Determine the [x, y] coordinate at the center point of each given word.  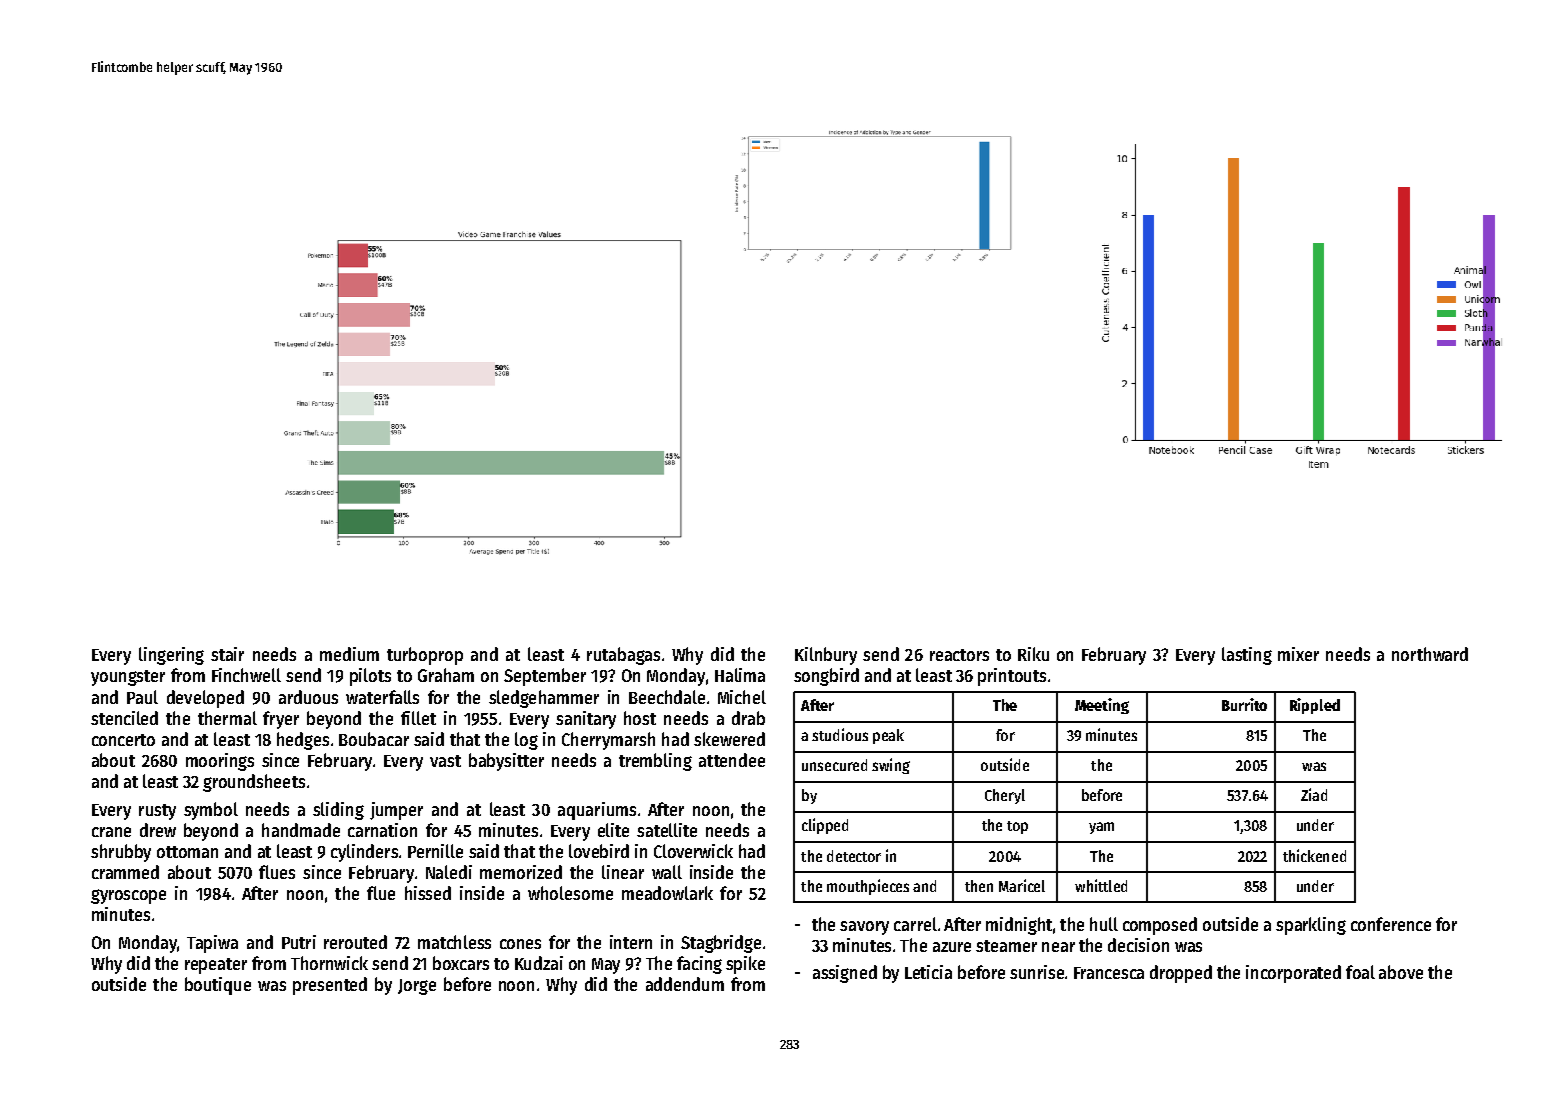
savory [864, 928]
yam [1101, 828]
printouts [1012, 677]
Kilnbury [826, 656]
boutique [218, 986]
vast [445, 761]
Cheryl [1005, 796]
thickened [1314, 855]
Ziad [1314, 794]
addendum [685, 984]
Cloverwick [693, 851]
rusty [157, 812]
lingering [171, 656]
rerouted [355, 942]
